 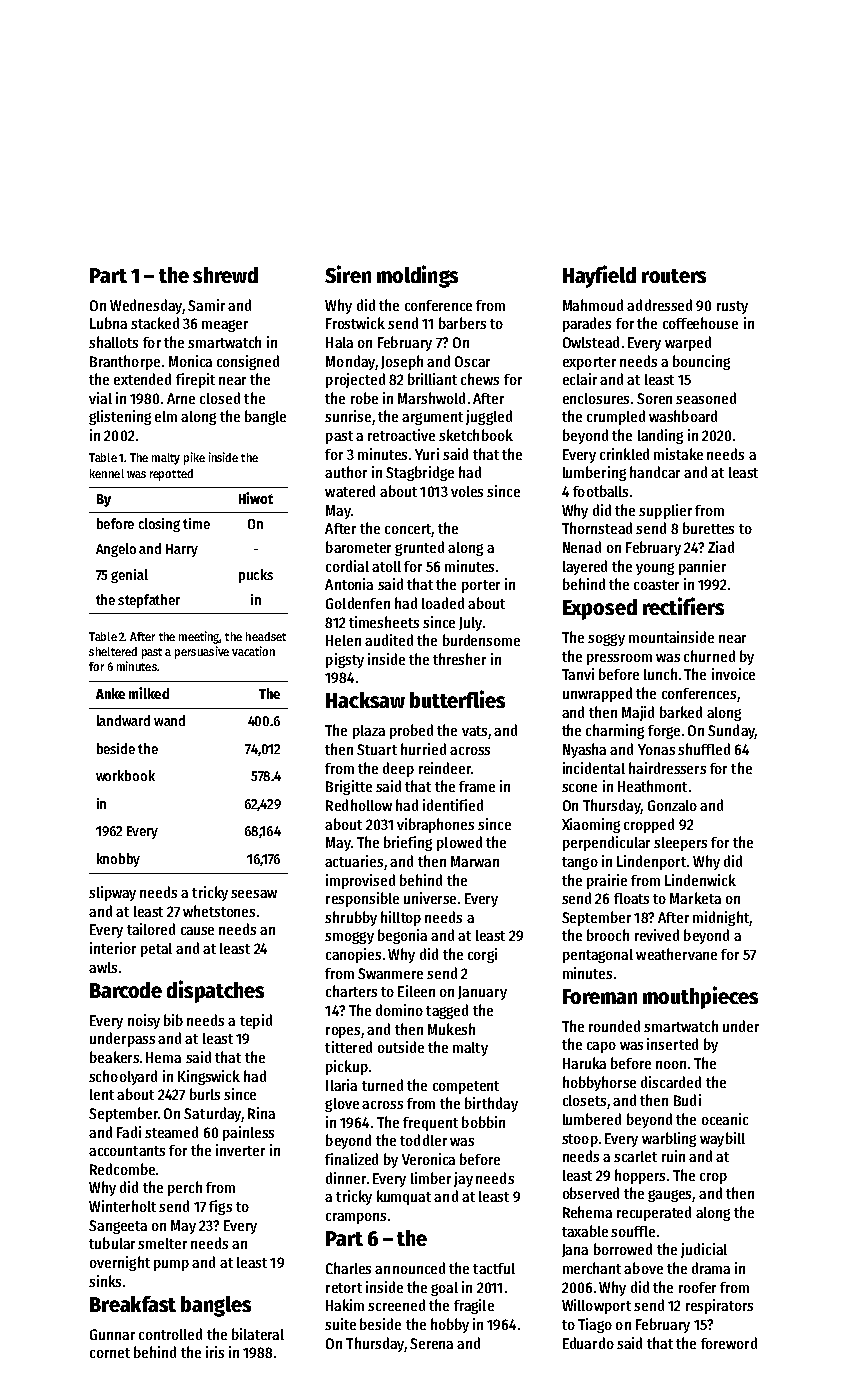 What do you see at coordinates (408, 843) in the screenshot?
I see `briefing` at bounding box center [408, 843].
